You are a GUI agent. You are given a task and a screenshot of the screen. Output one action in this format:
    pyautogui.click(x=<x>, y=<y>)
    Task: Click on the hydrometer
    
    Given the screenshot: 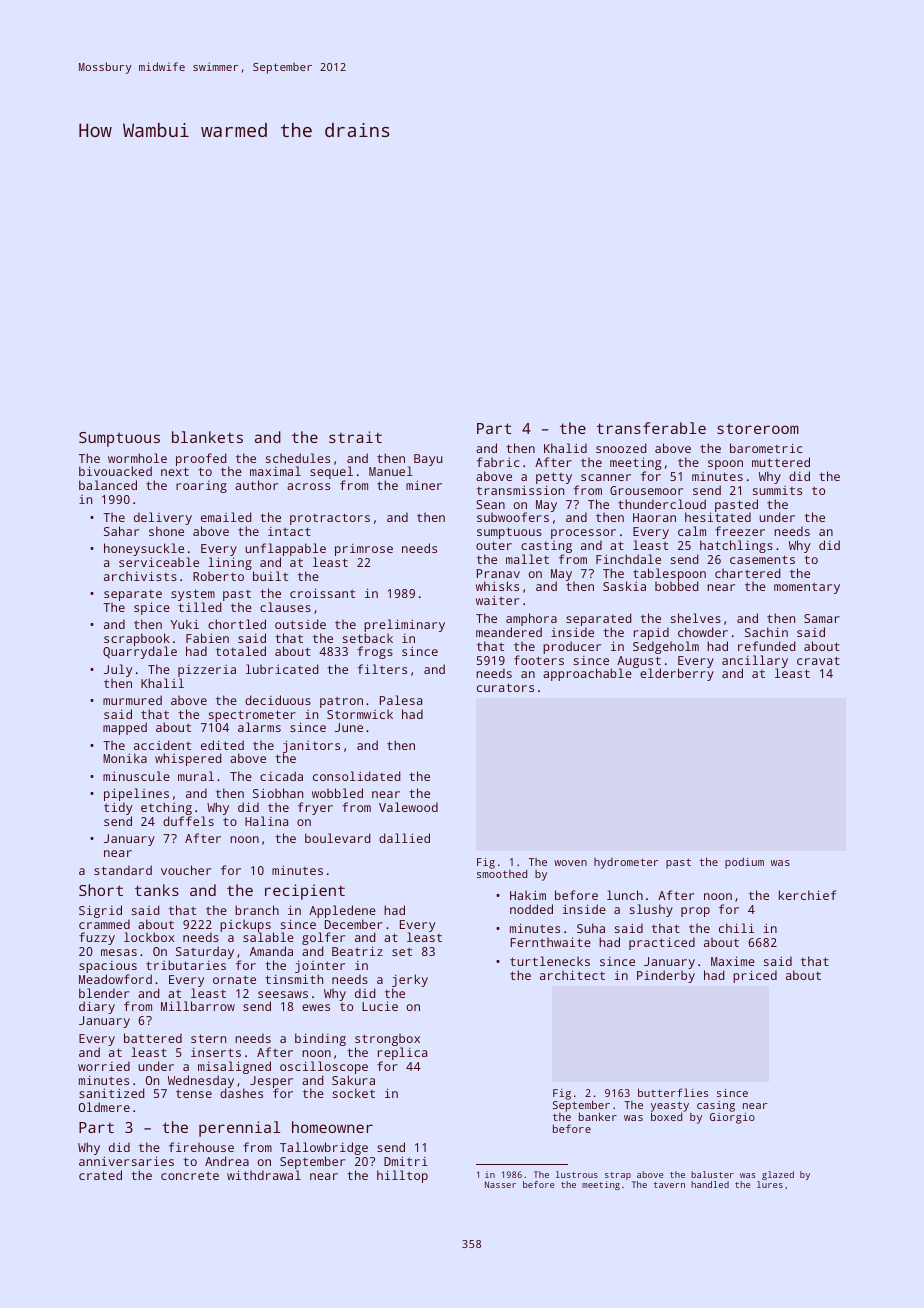 What is the action you would take?
    pyautogui.click(x=626, y=863)
